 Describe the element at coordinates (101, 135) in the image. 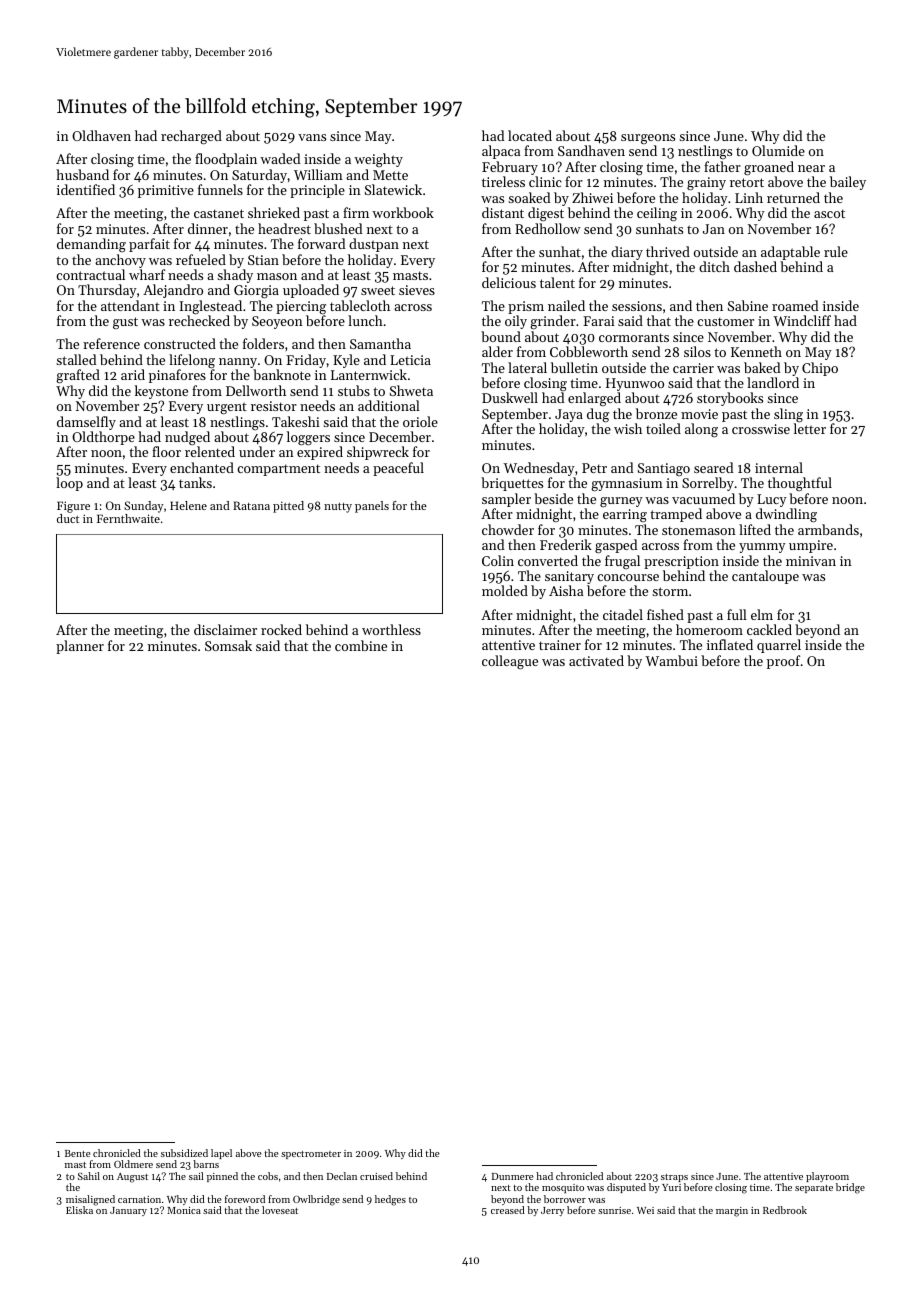

I see `Oldhaven` at that location.
